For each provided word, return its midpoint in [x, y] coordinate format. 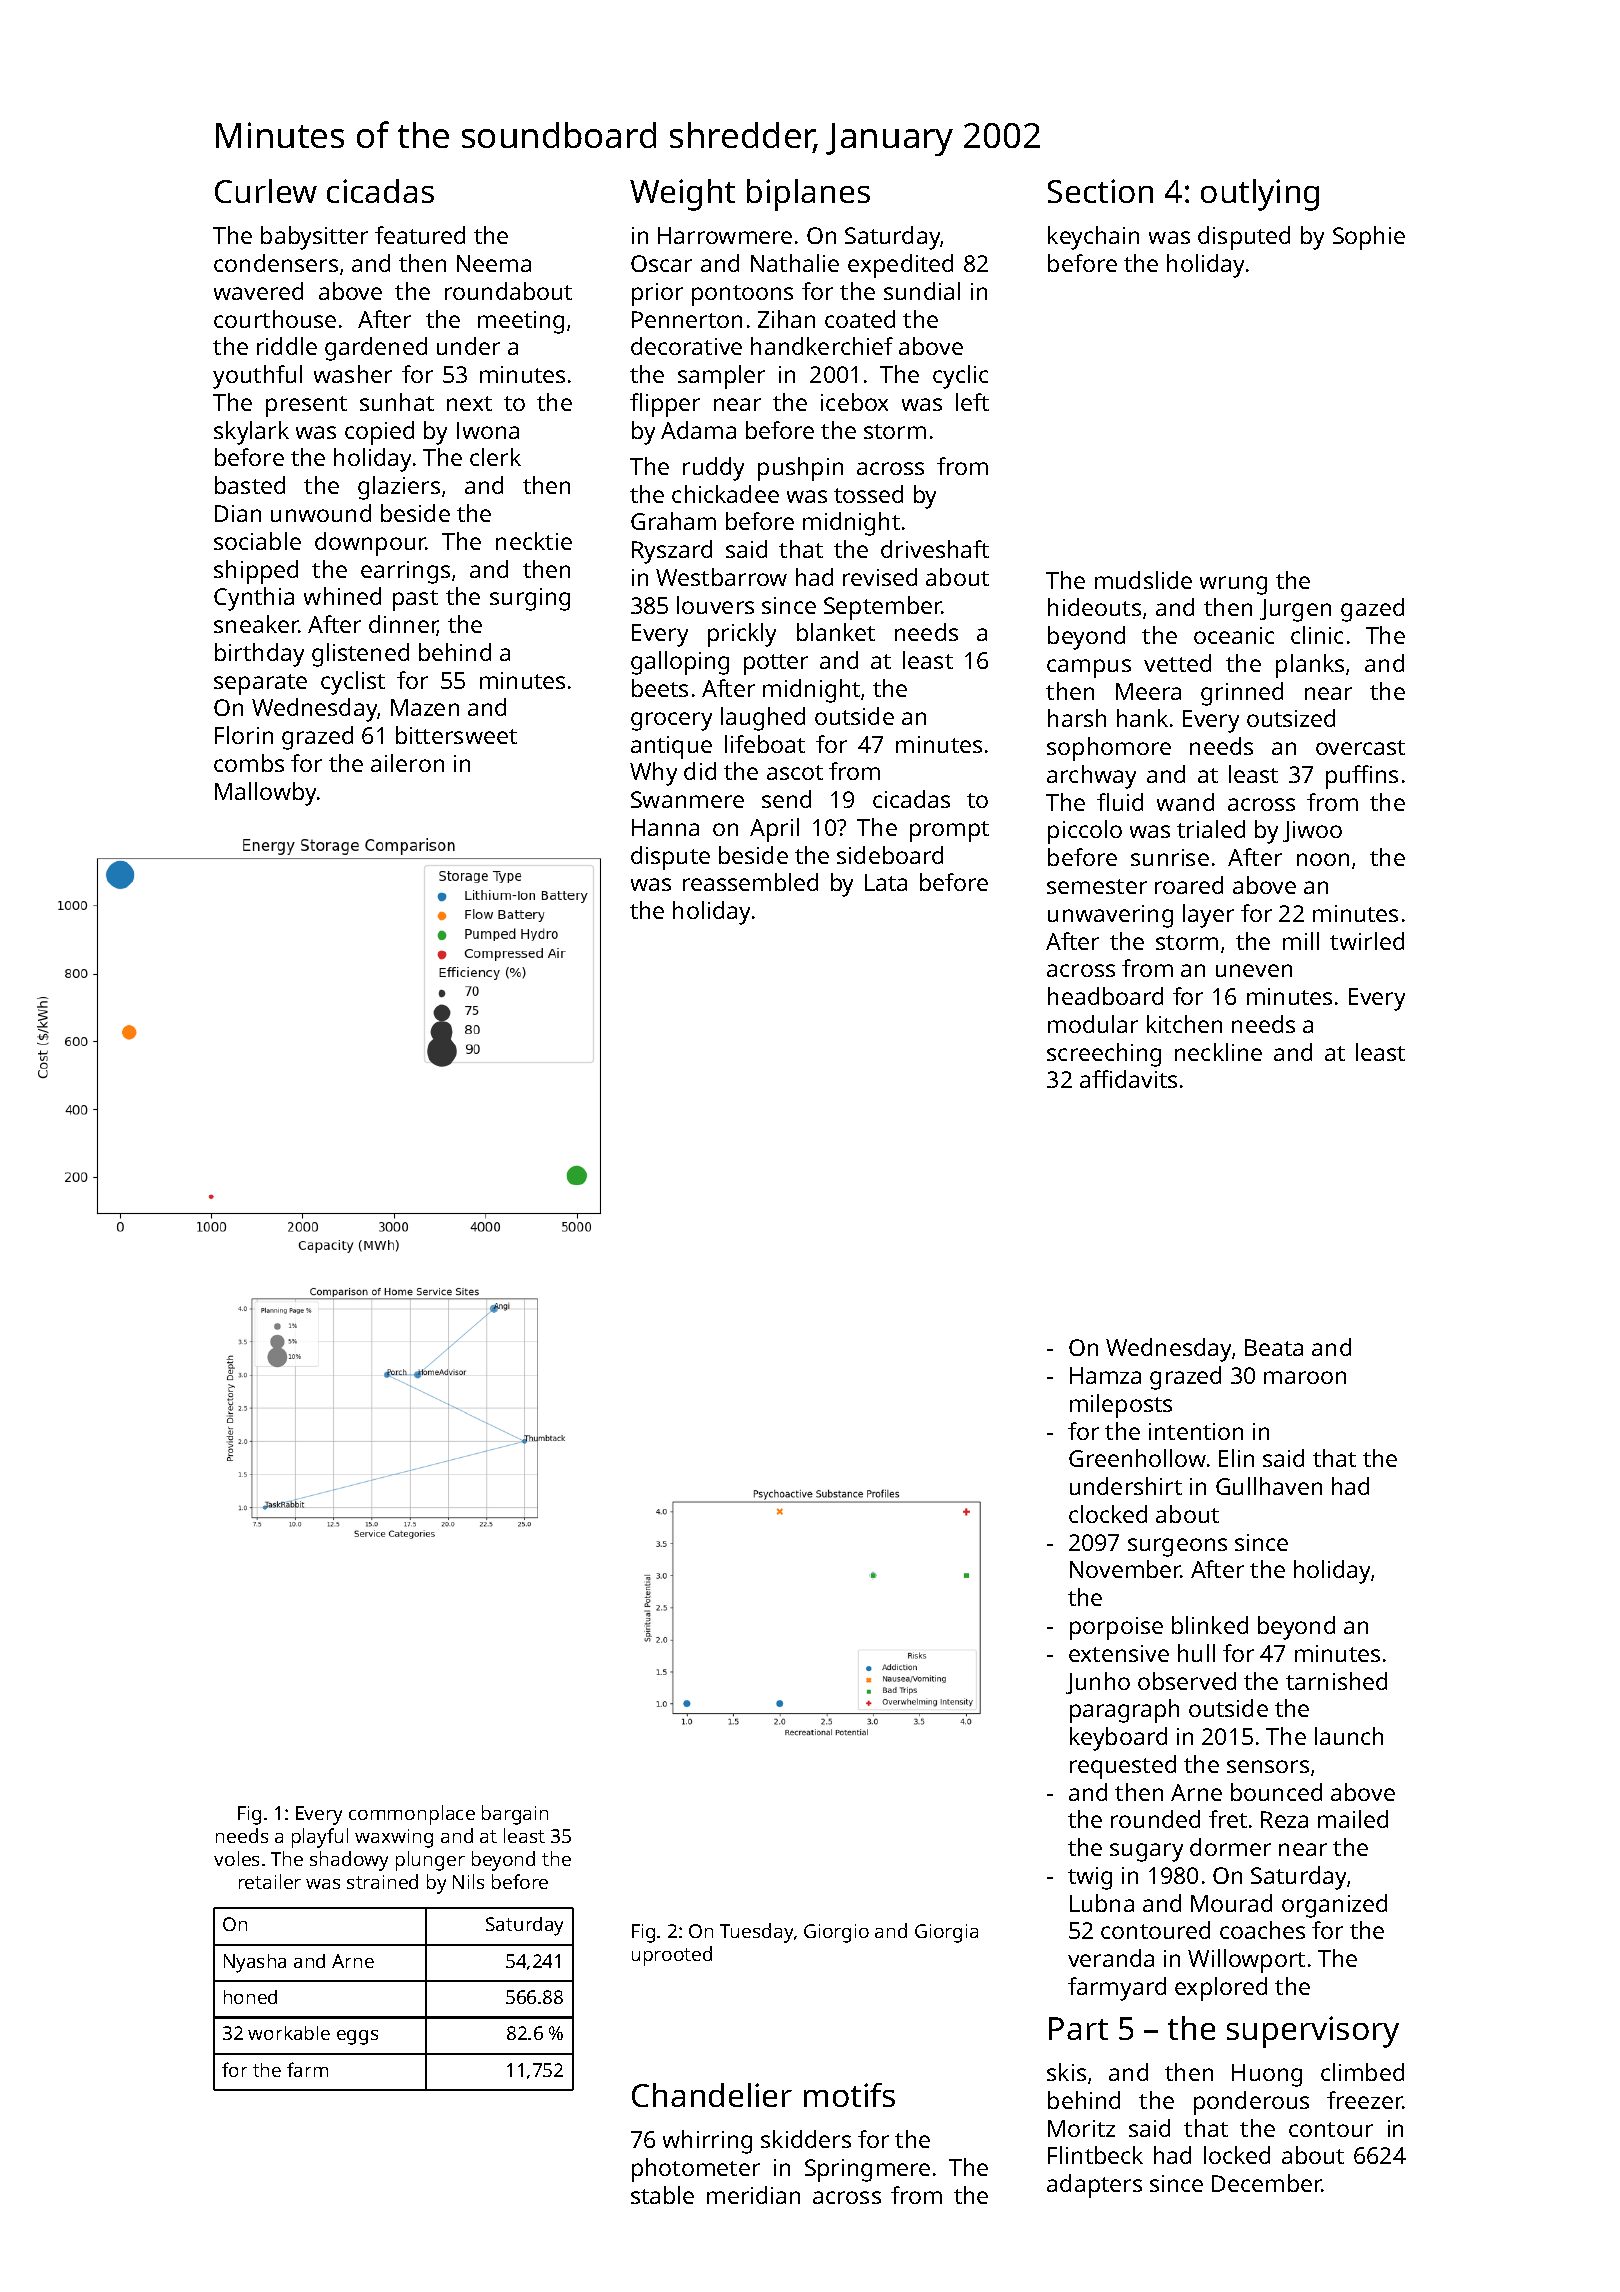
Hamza [1105, 1375]
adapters [1094, 2186]
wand [1185, 802]
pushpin [800, 469]
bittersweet [456, 735]
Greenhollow [1137, 1458]
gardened [376, 349]
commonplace [412, 1815]
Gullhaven [1269, 1486]
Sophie [1369, 238]
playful [320, 1838]
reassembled [750, 882]
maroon [1305, 1377]
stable [662, 2195]
